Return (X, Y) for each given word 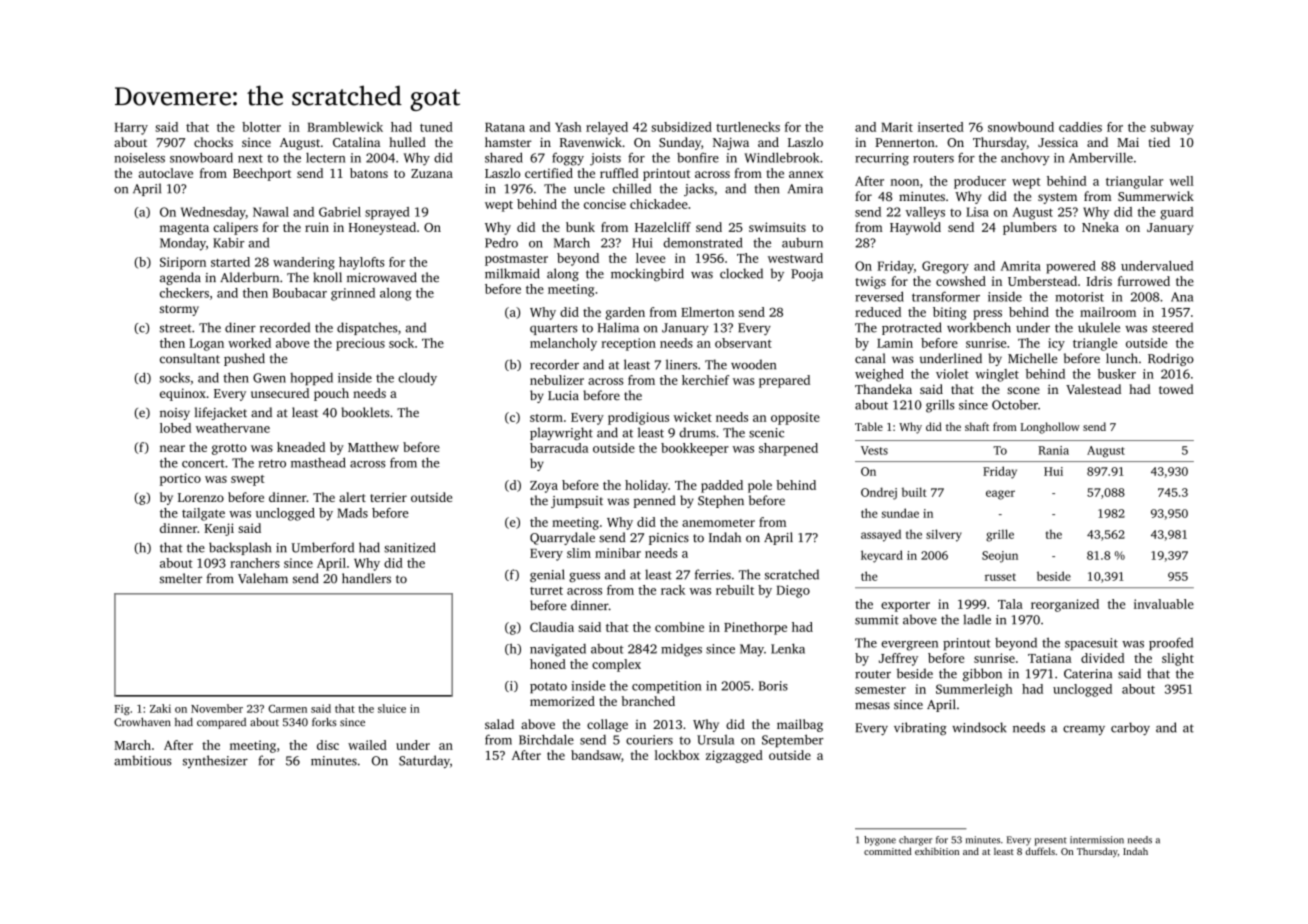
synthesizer (215, 761)
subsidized (681, 127)
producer (980, 182)
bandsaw (596, 755)
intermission (1097, 840)
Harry (131, 129)
